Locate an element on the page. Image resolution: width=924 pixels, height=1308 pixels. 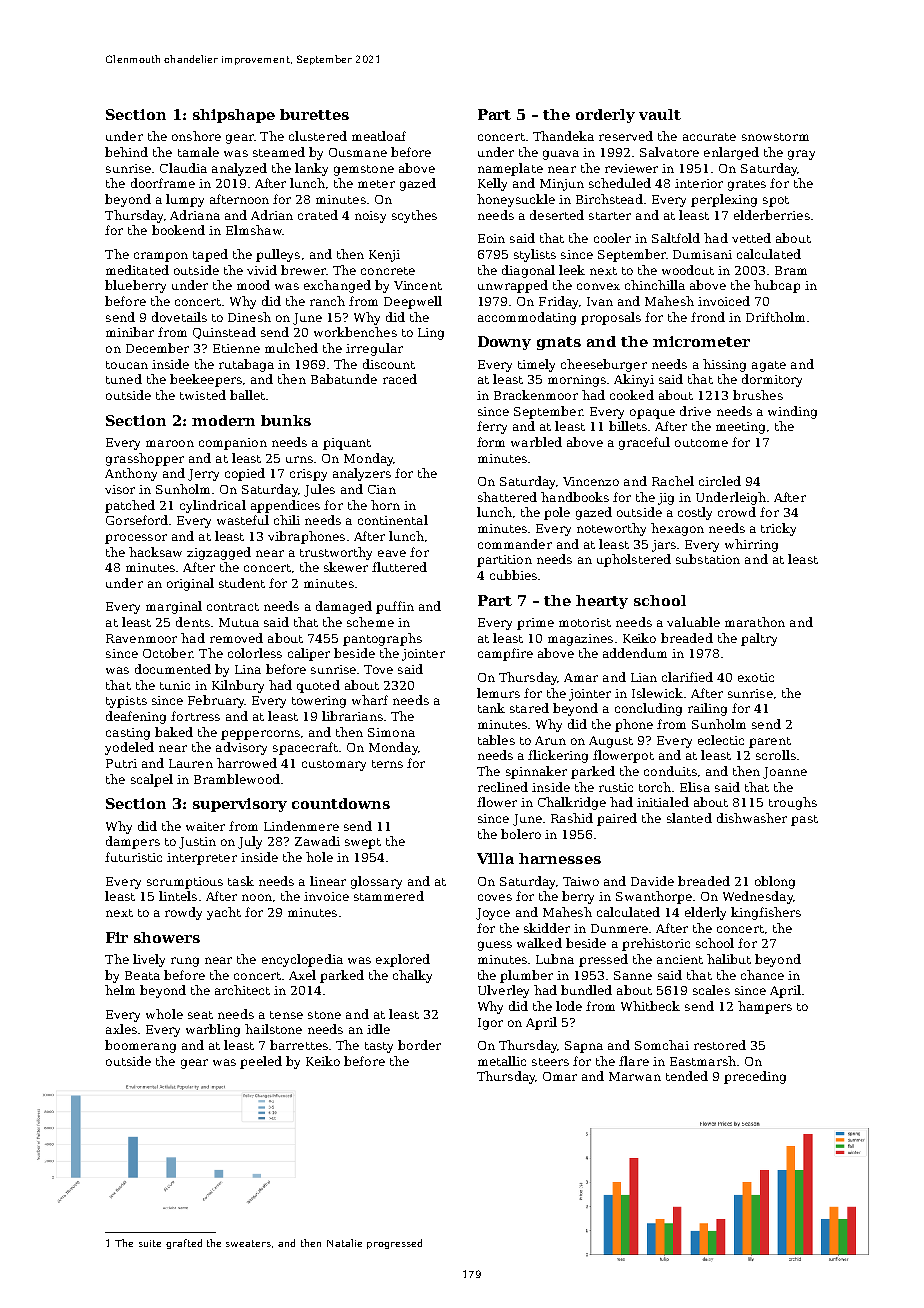
sweaters is located at coordinates (248, 1243).
